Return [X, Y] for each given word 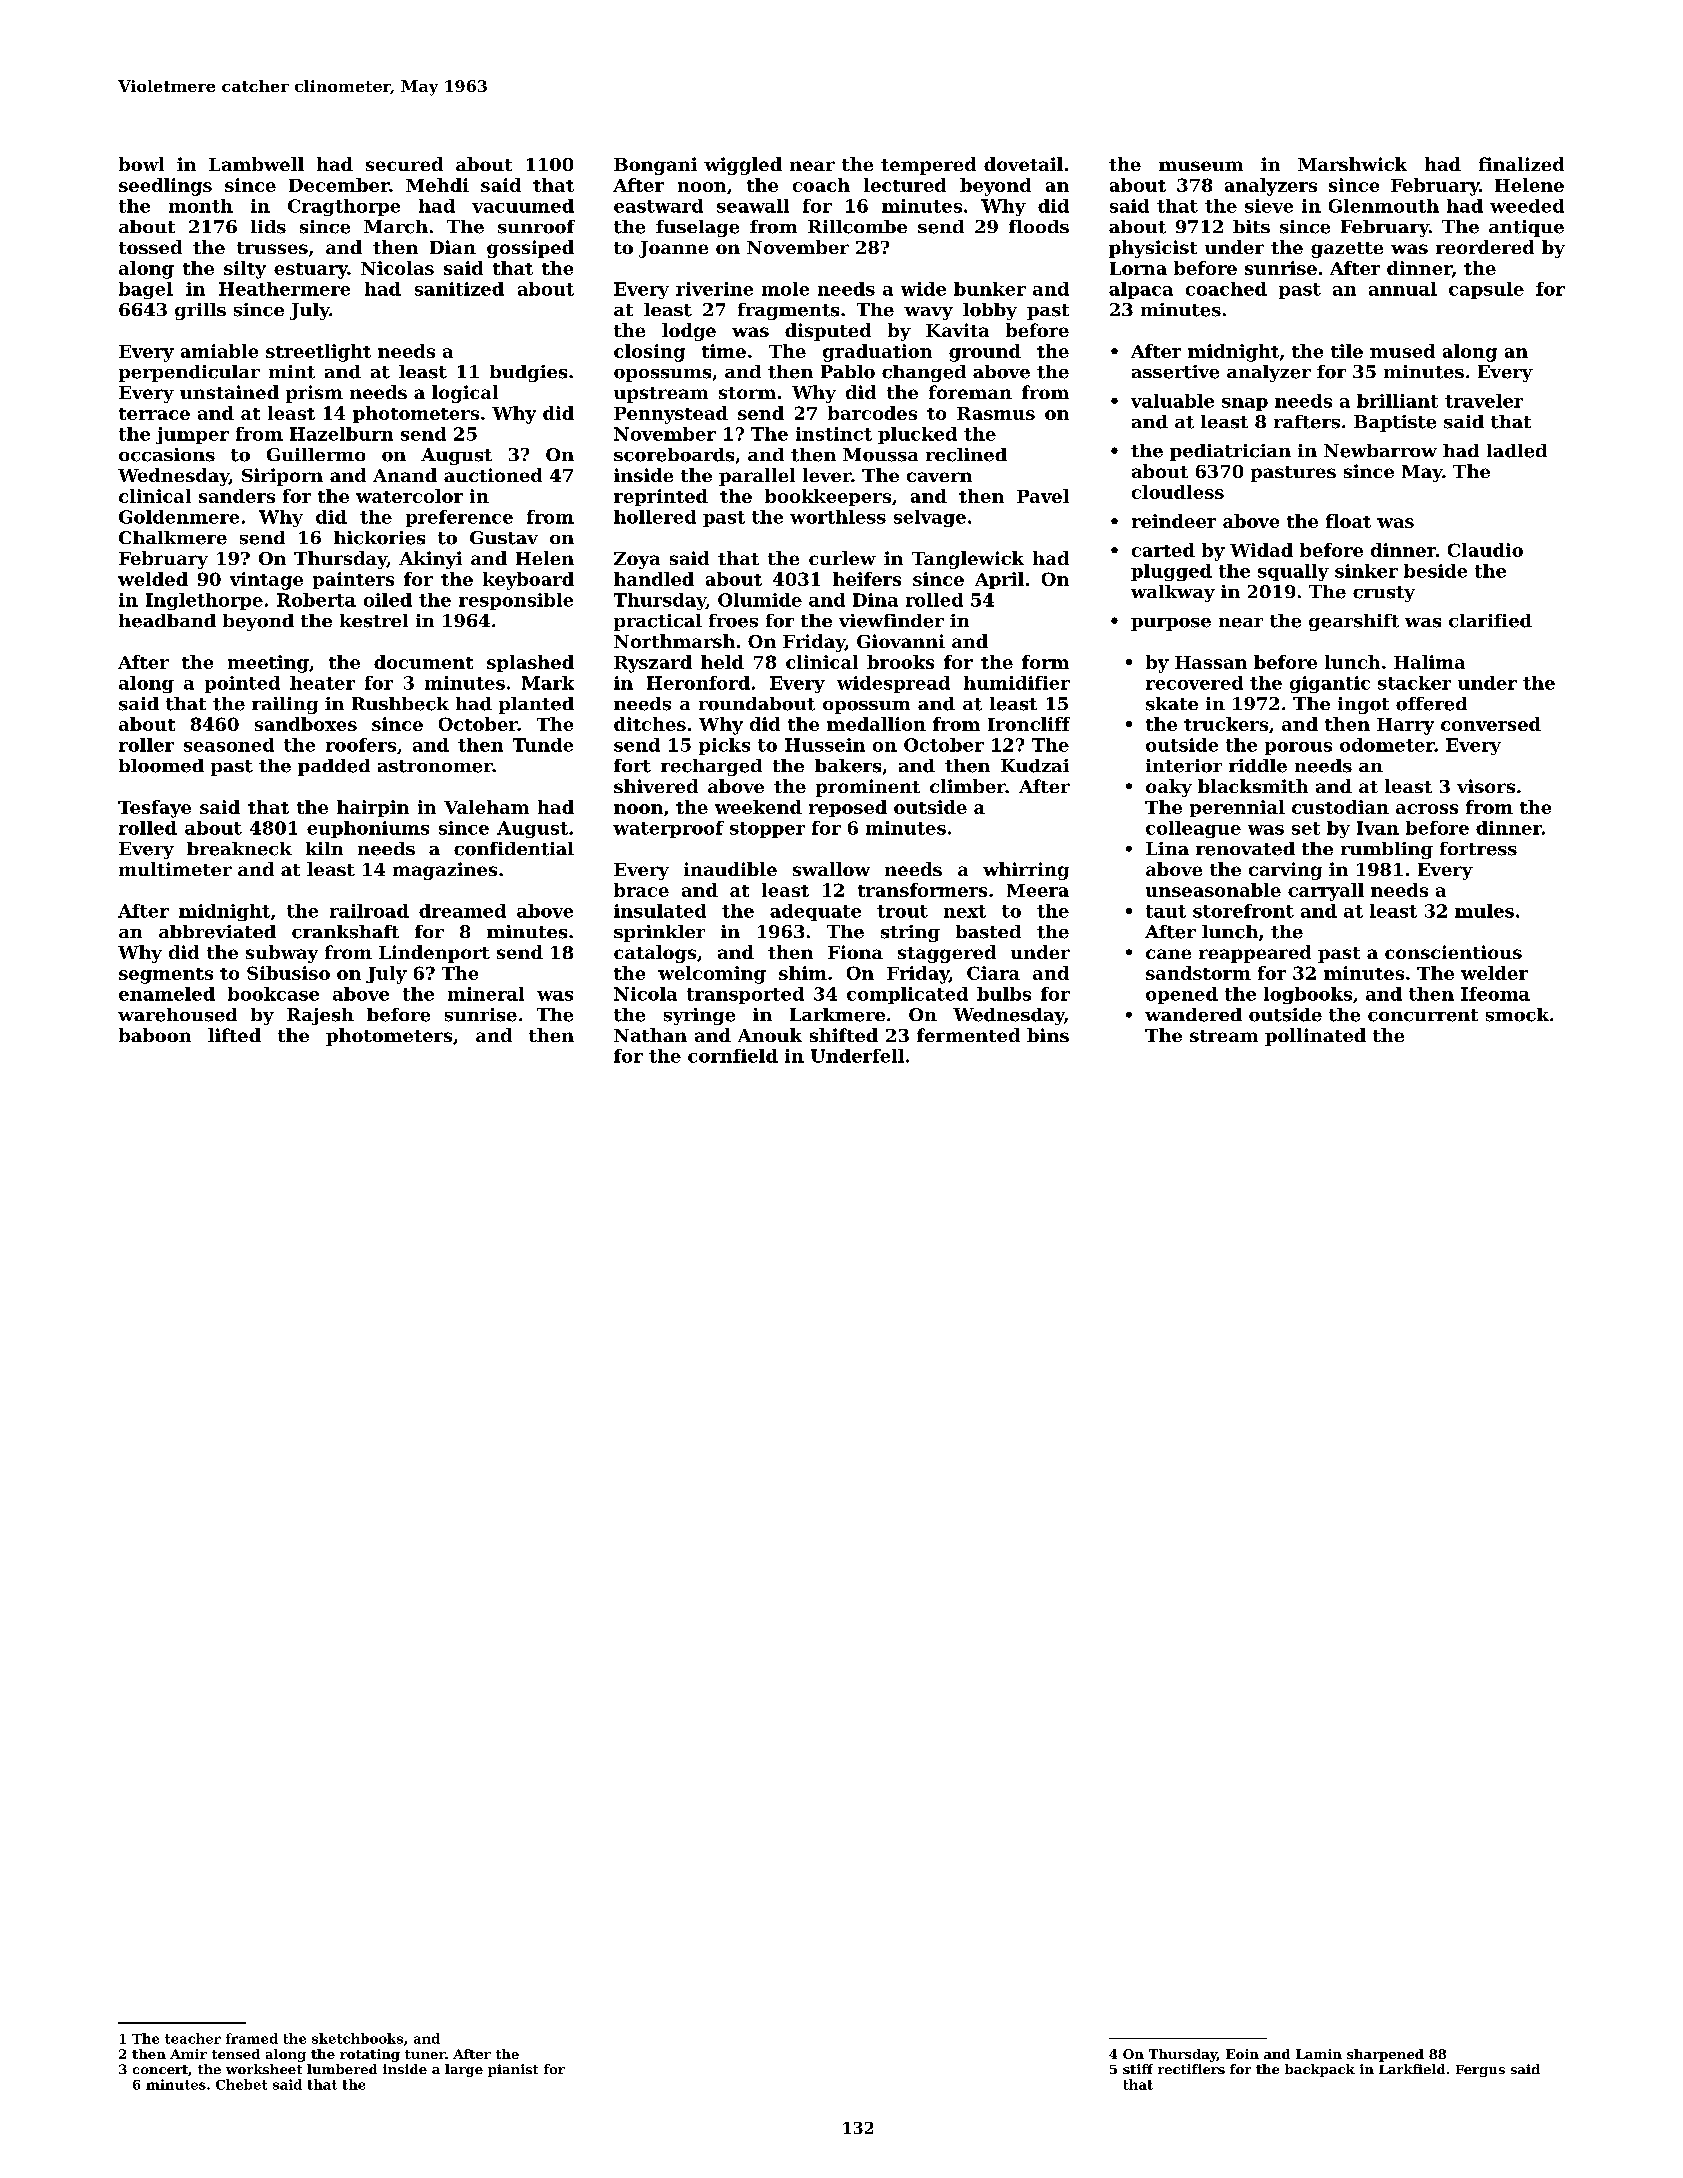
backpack [1320, 2070]
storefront [1243, 911]
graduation [877, 353]
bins [1048, 1035]
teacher [193, 2038]
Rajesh [320, 1016]
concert [160, 2069]
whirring [1026, 871]
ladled [1517, 451]
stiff [1138, 2069]
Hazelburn [341, 434]
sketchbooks [357, 2038]
